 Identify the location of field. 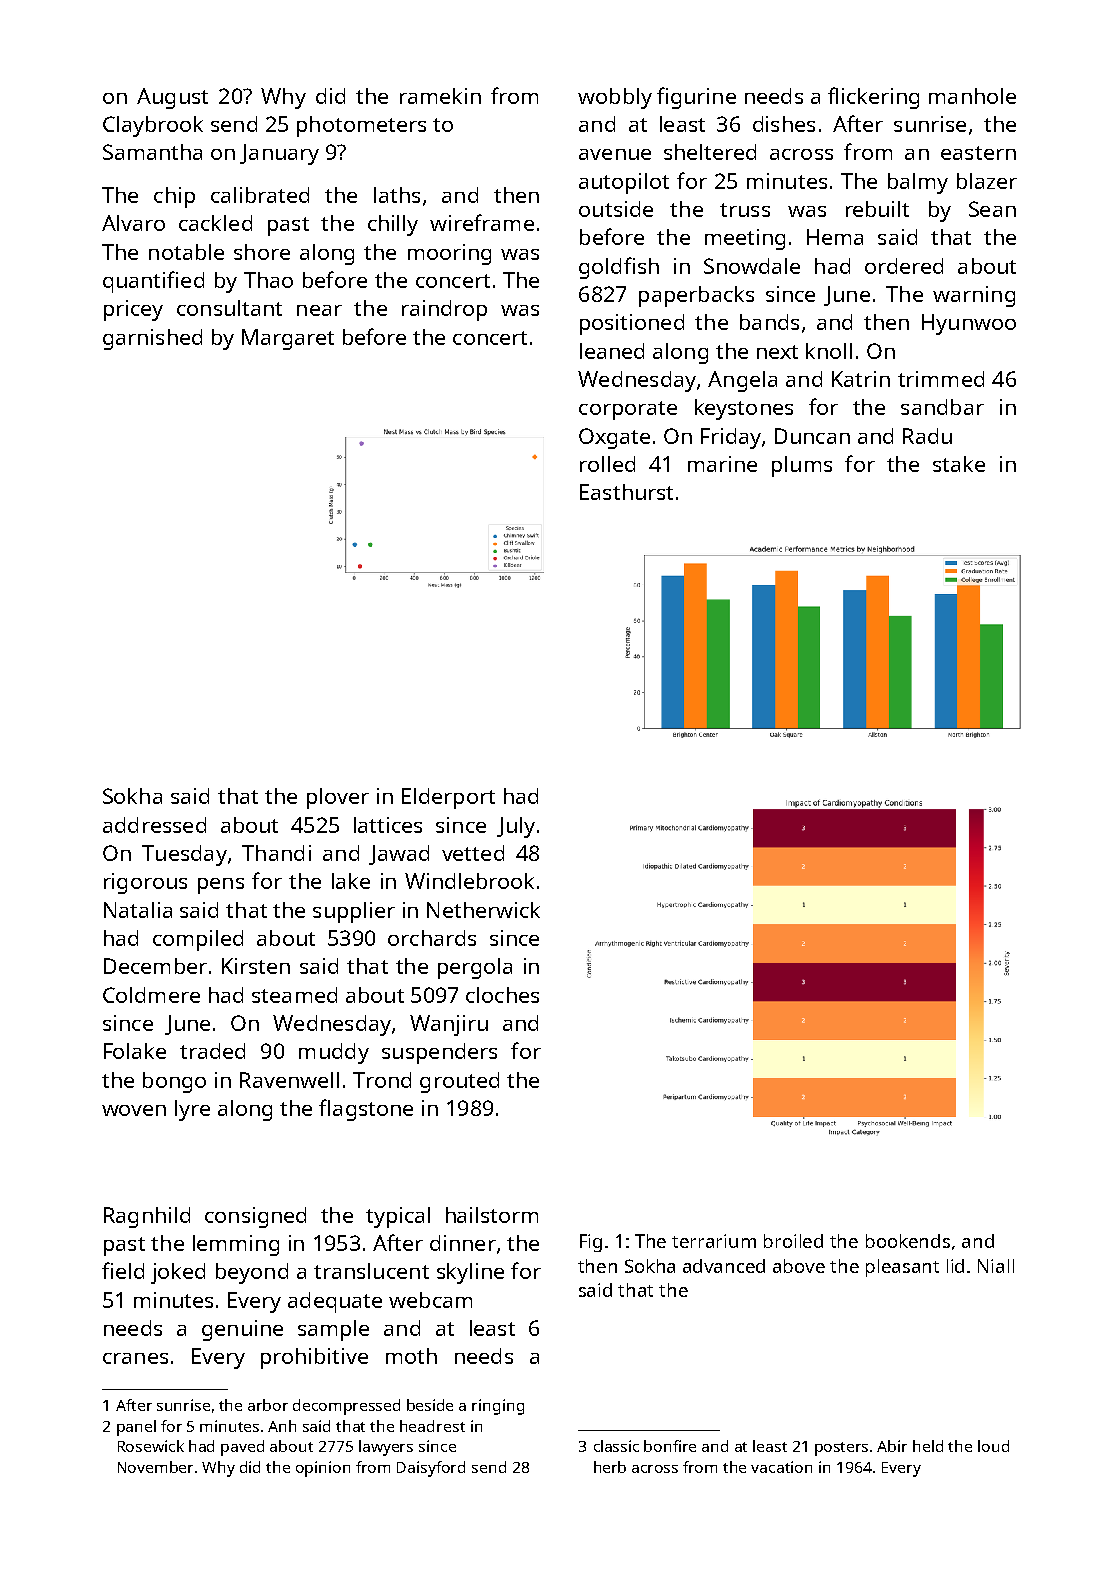
(123, 1270).
